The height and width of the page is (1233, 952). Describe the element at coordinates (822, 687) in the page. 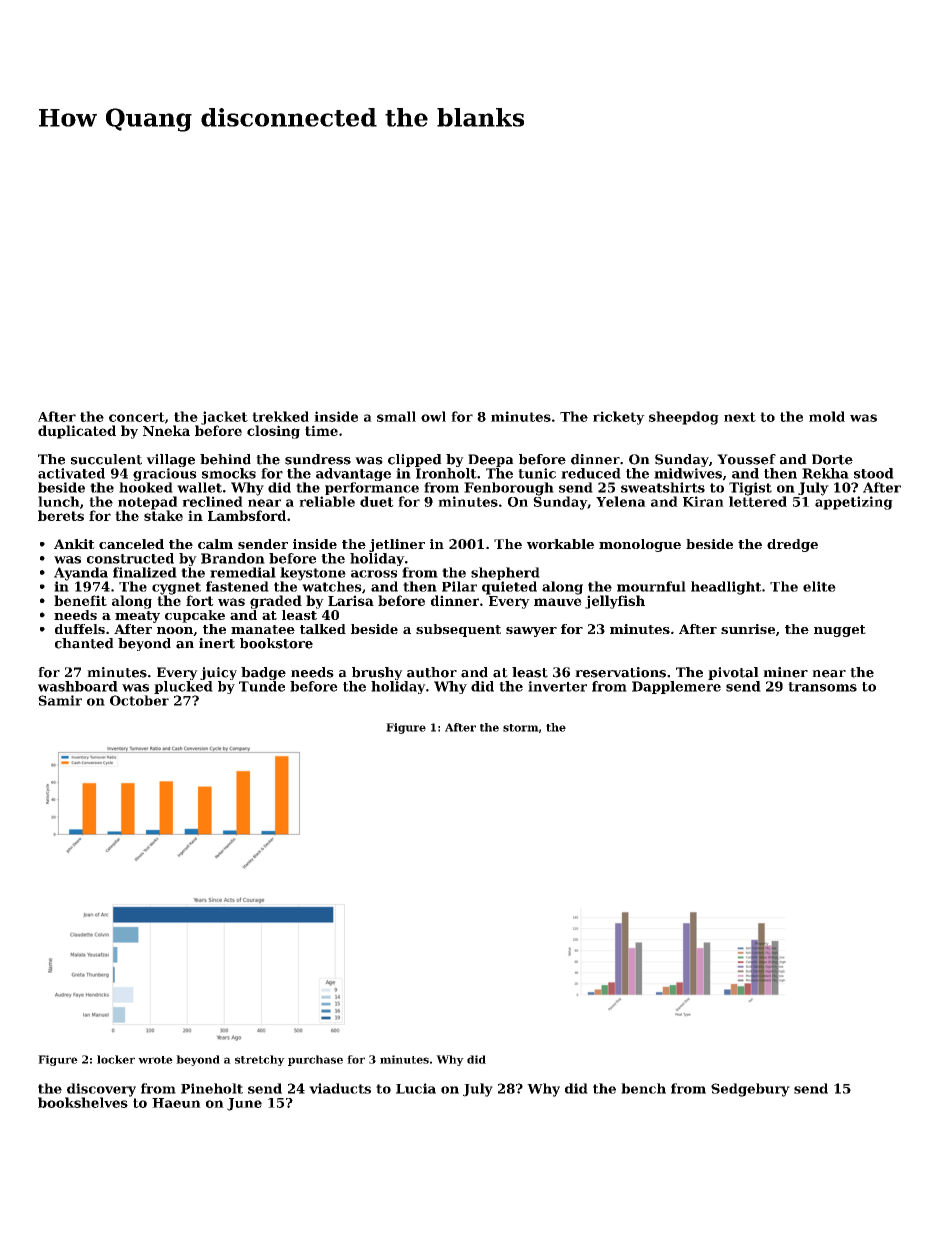

I see `transoms` at that location.
